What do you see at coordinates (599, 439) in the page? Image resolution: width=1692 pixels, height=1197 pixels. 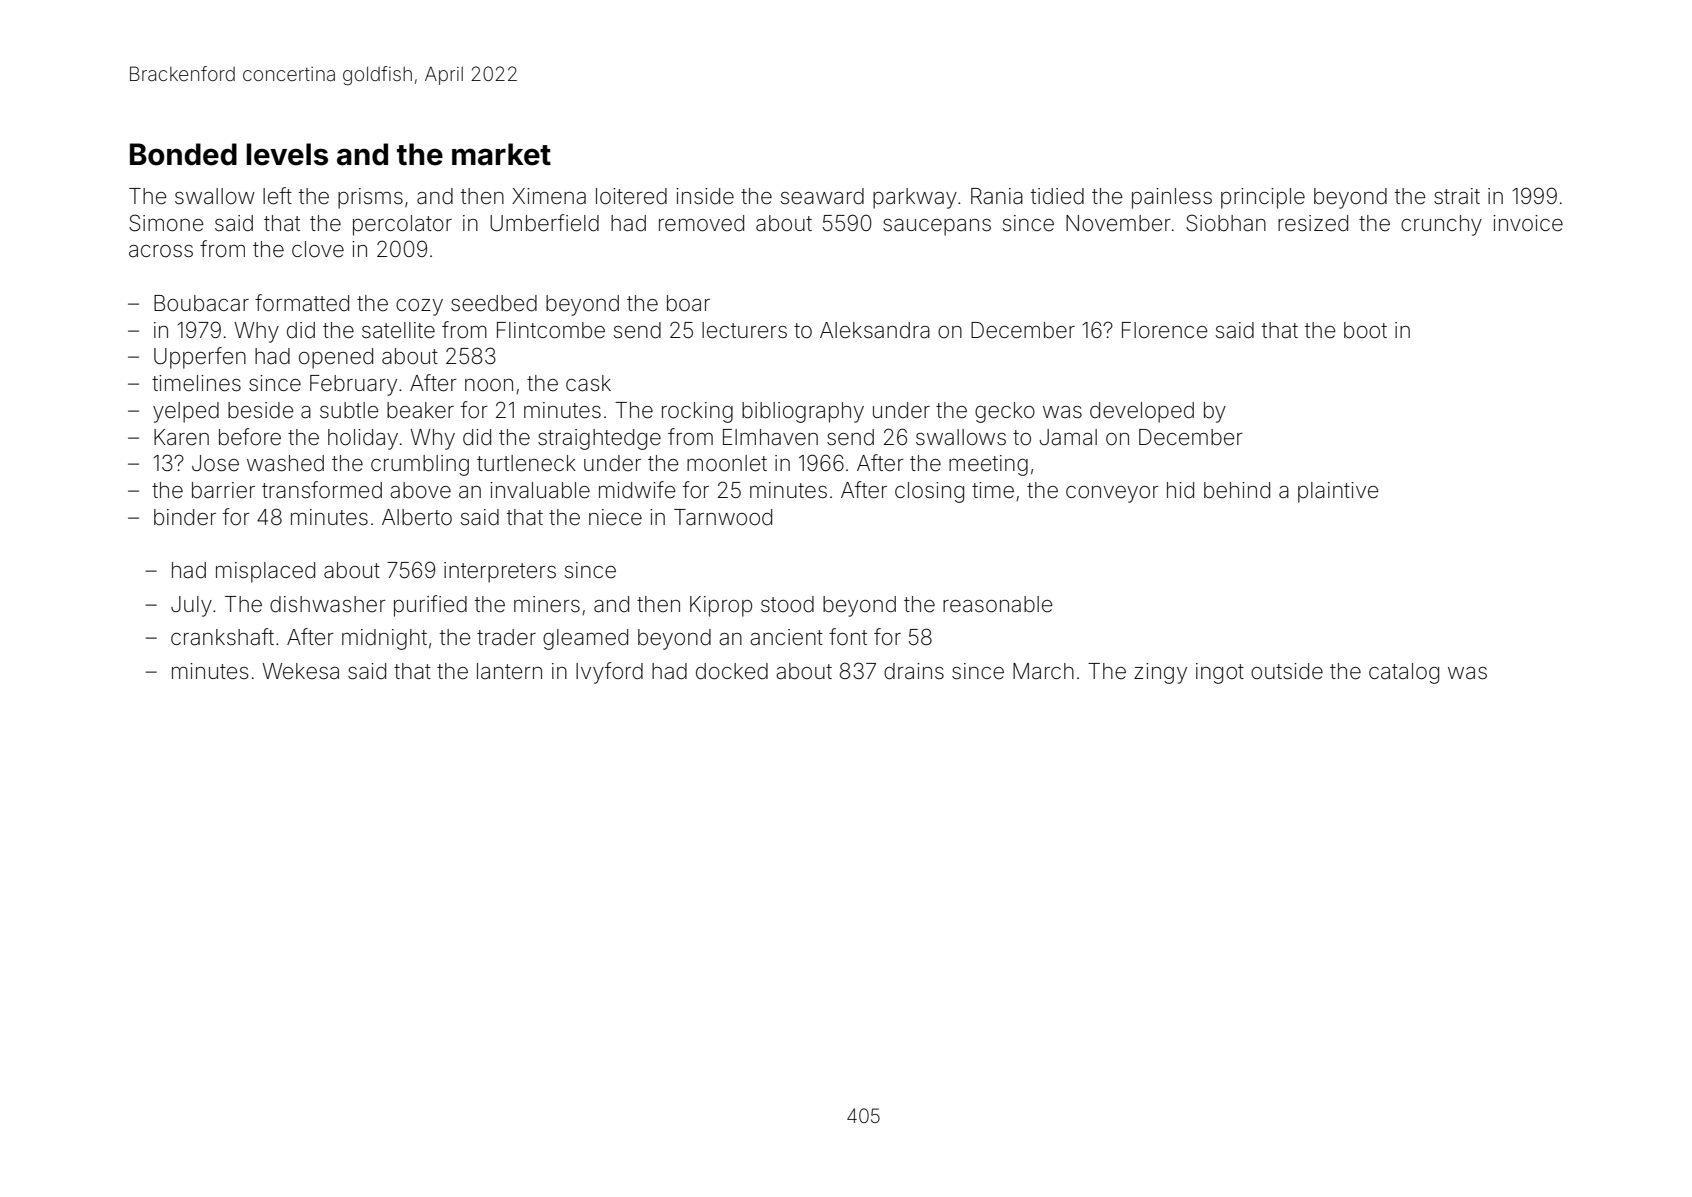 I see `straightedge` at bounding box center [599, 439].
